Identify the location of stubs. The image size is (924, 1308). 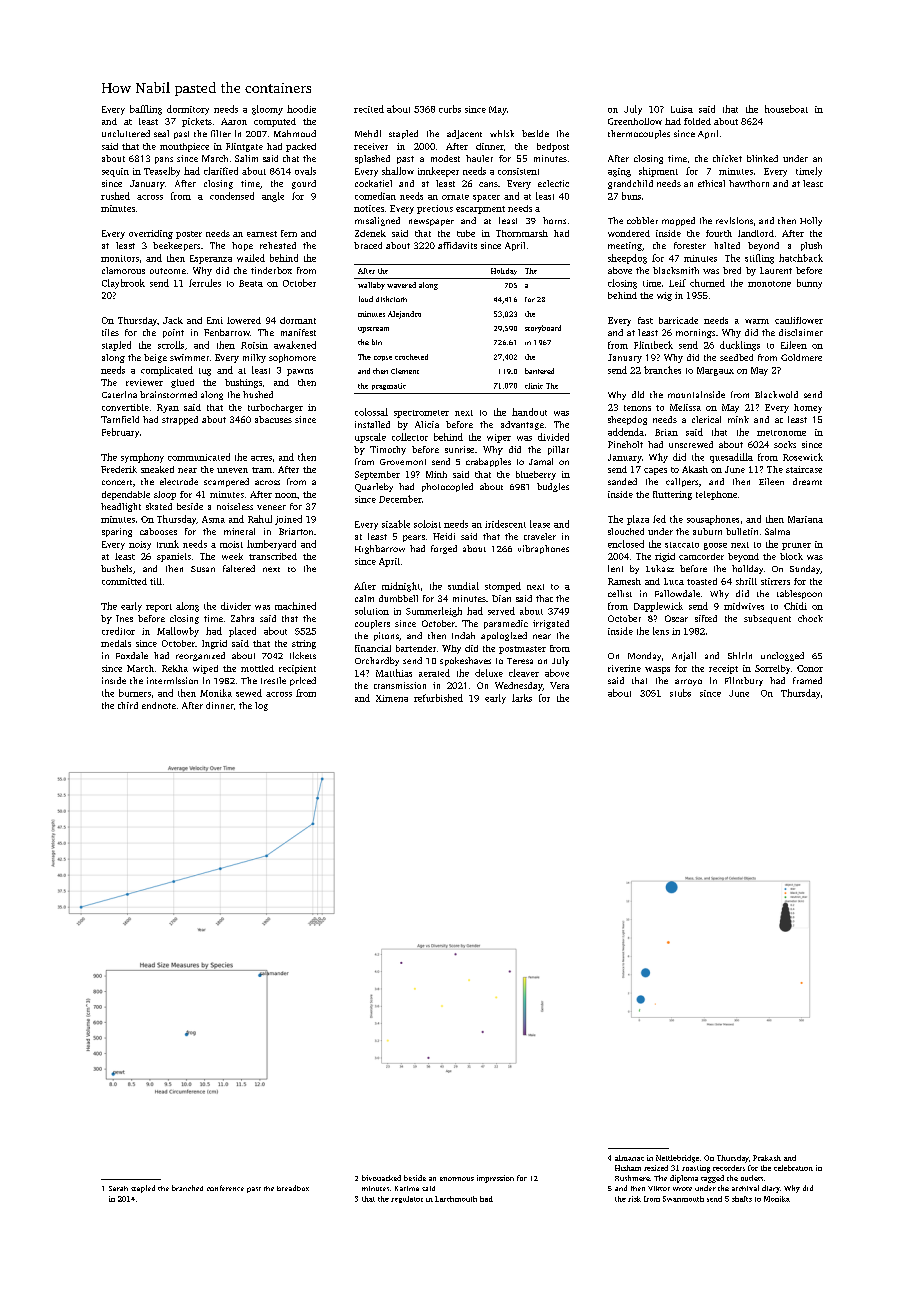
(680, 693).
